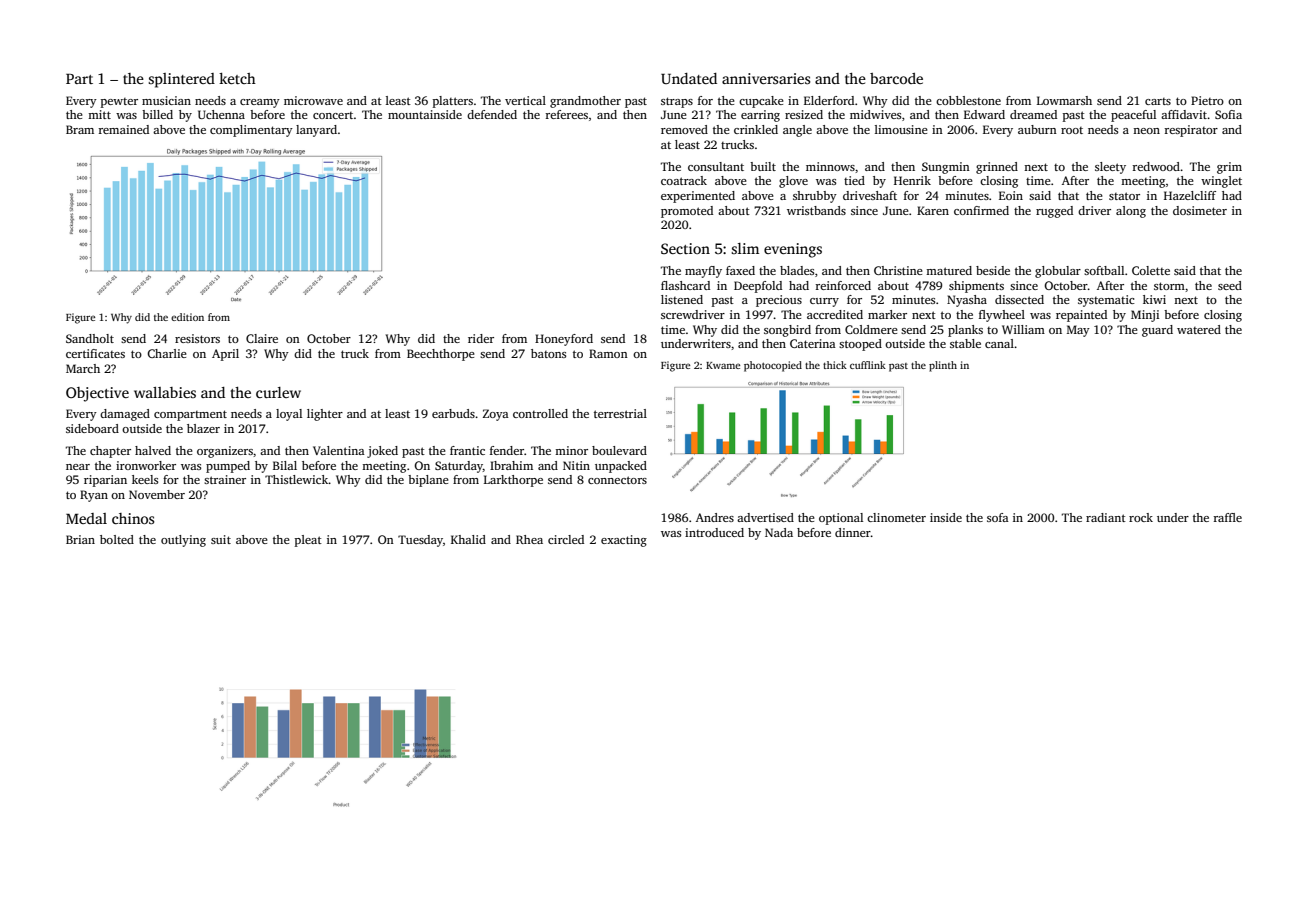 This image has height=924, width=1308. What do you see at coordinates (624, 541) in the image?
I see `exacting` at bounding box center [624, 541].
